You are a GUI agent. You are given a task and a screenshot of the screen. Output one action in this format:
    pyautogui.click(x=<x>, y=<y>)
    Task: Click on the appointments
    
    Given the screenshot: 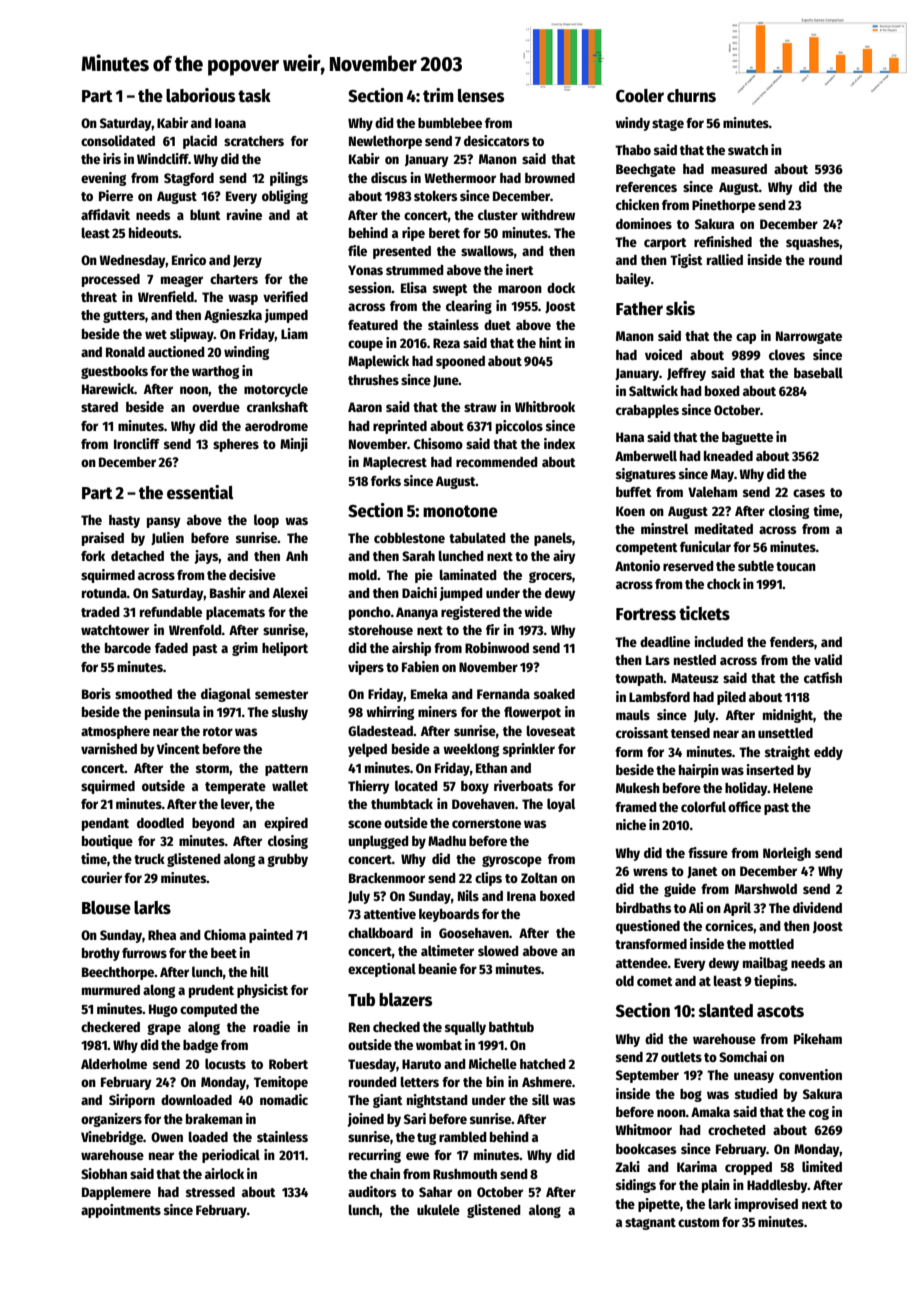 What is the action you would take?
    pyautogui.click(x=121, y=1211)
